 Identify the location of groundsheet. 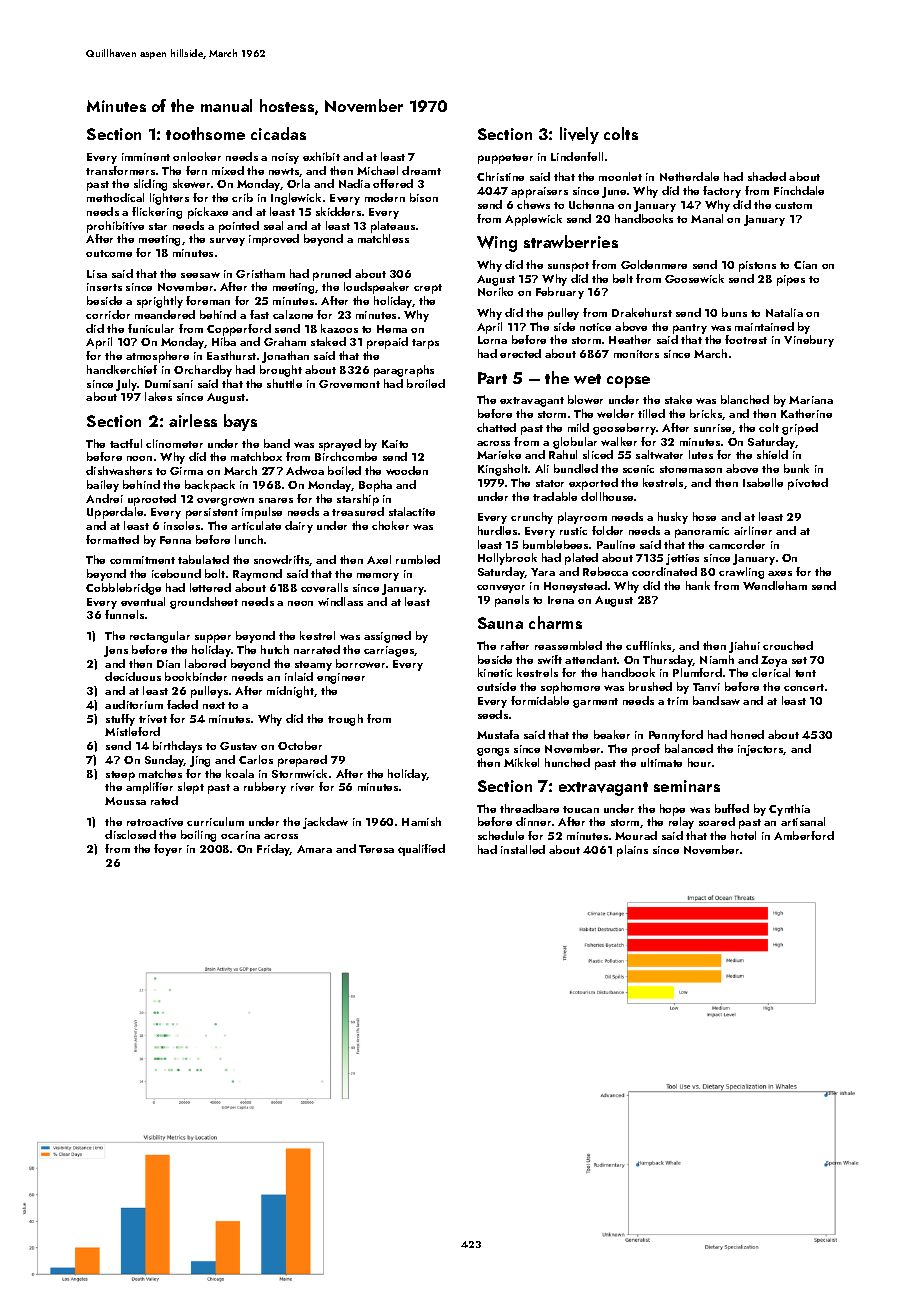
(204, 603).
